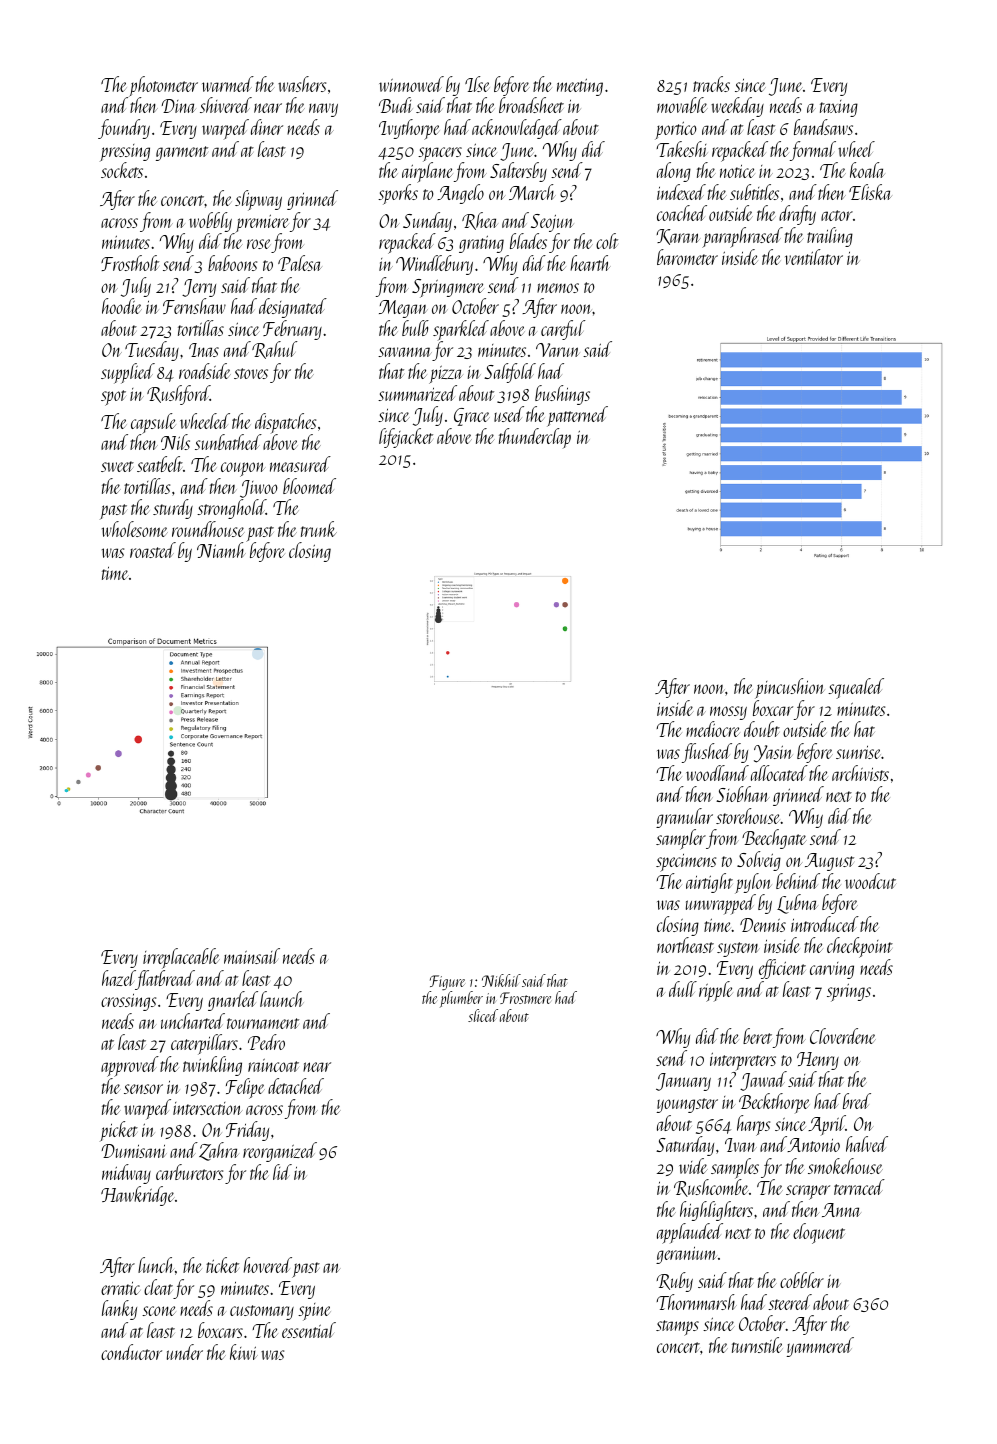 Image resolution: width=997 pixels, height=1444 pixels. What do you see at coordinates (562, 395) in the screenshot?
I see `bushings` at bounding box center [562, 395].
